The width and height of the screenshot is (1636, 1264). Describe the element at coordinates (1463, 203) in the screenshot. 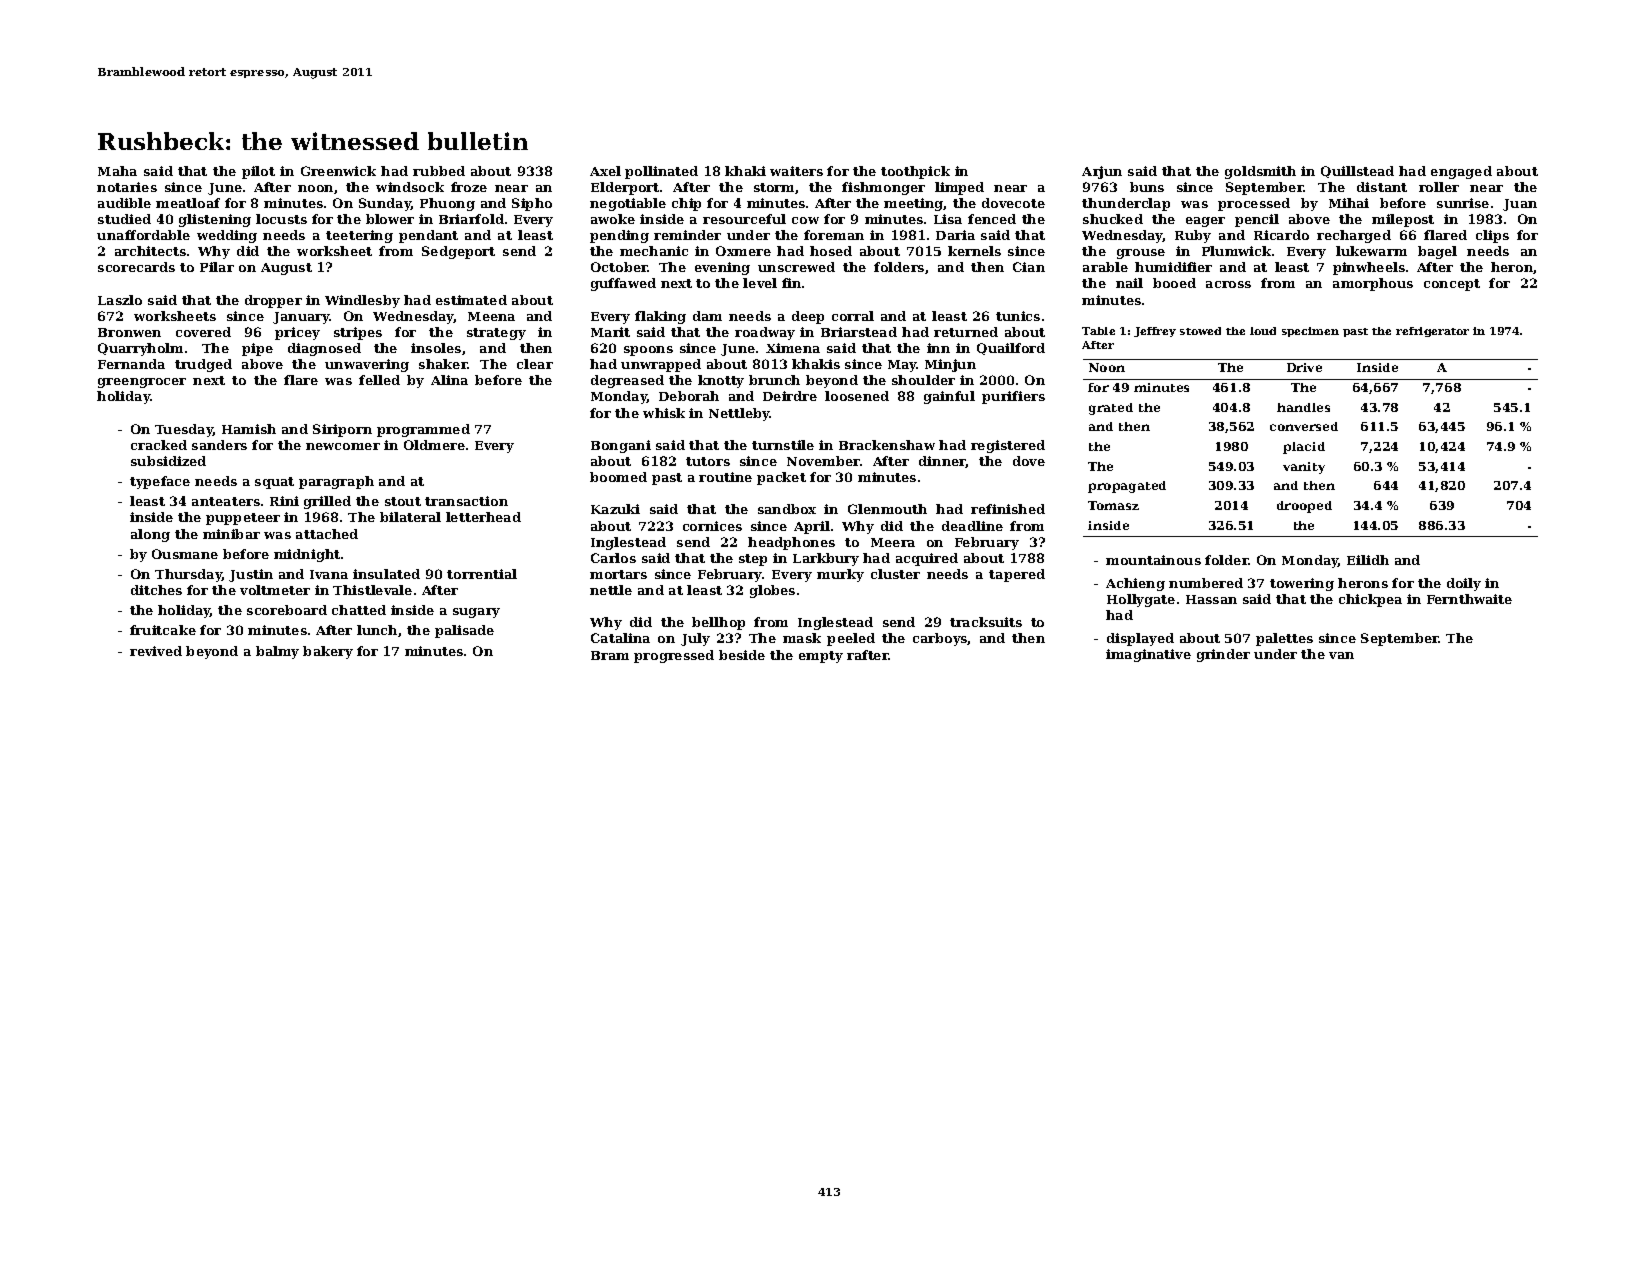

I see `sunrise` at that location.
